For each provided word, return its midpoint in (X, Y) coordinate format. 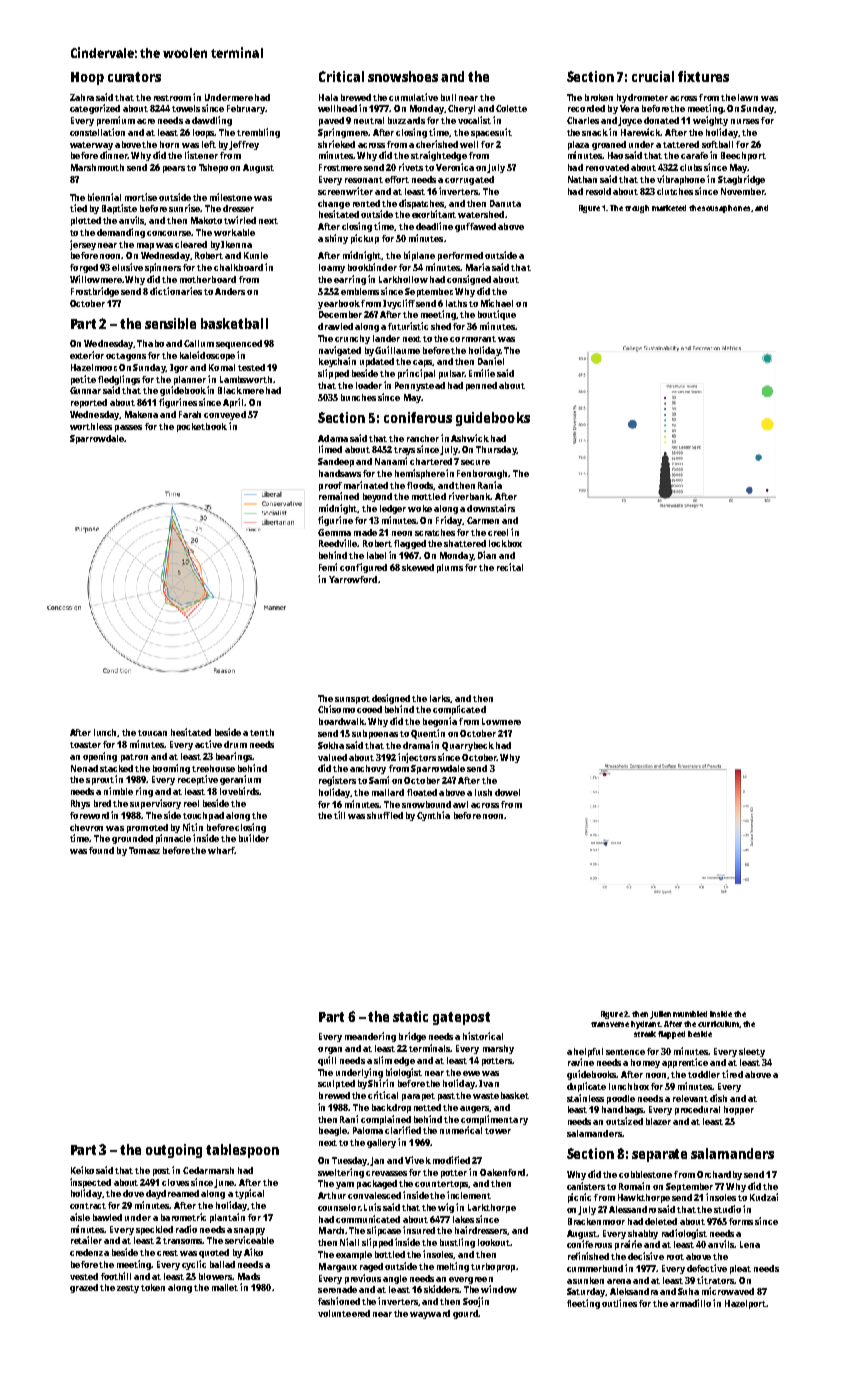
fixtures (703, 76)
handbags (623, 1110)
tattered (681, 144)
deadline (434, 226)
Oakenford (502, 1172)
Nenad (84, 768)
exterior (87, 355)
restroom (172, 98)
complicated (459, 710)
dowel (507, 792)
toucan (152, 733)
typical (249, 1194)
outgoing (174, 1151)
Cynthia (433, 816)
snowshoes (403, 76)
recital (510, 567)
